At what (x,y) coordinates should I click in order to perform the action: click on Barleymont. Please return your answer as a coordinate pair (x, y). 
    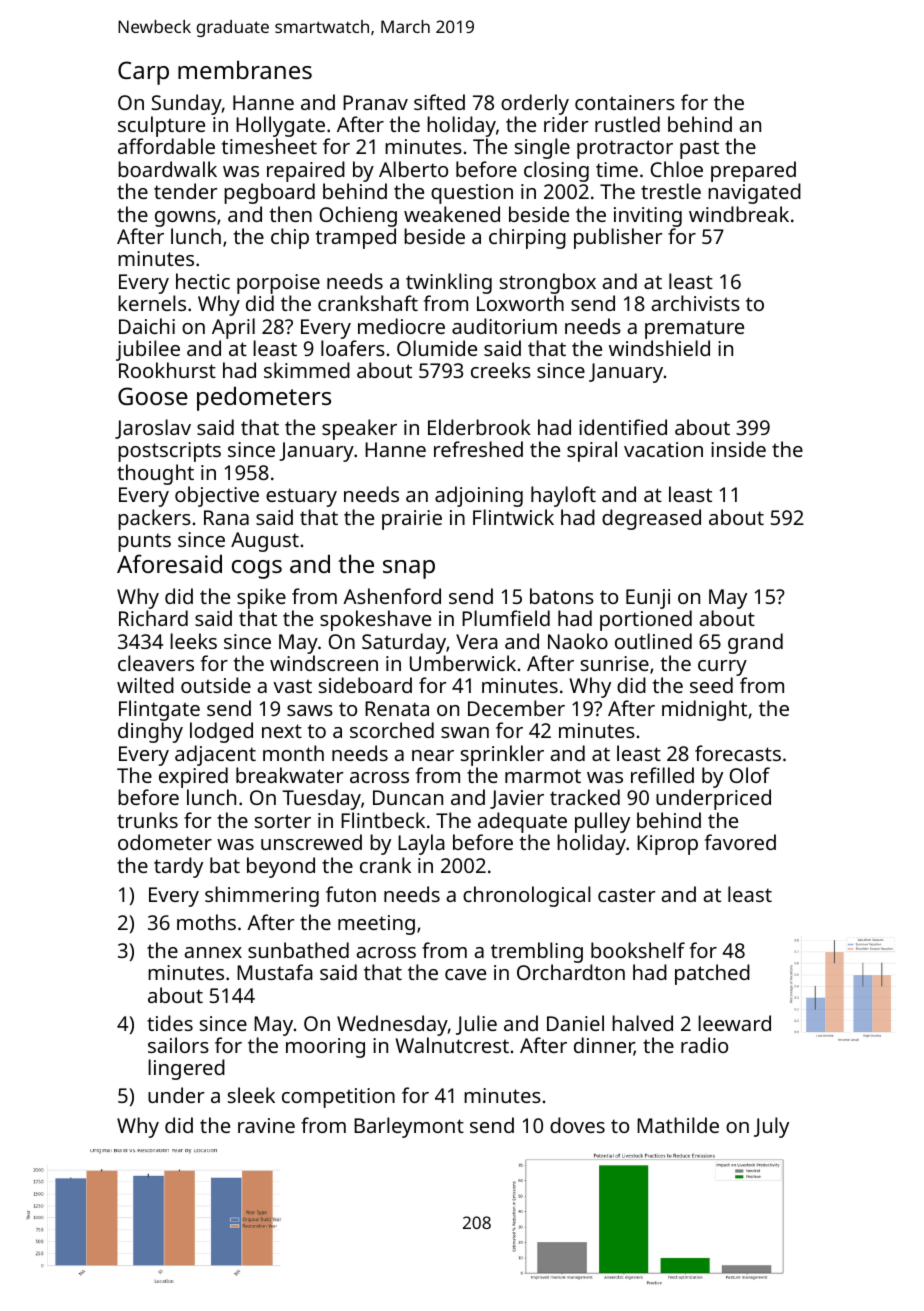
    Looking at the image, I should click on (409, 1127).
